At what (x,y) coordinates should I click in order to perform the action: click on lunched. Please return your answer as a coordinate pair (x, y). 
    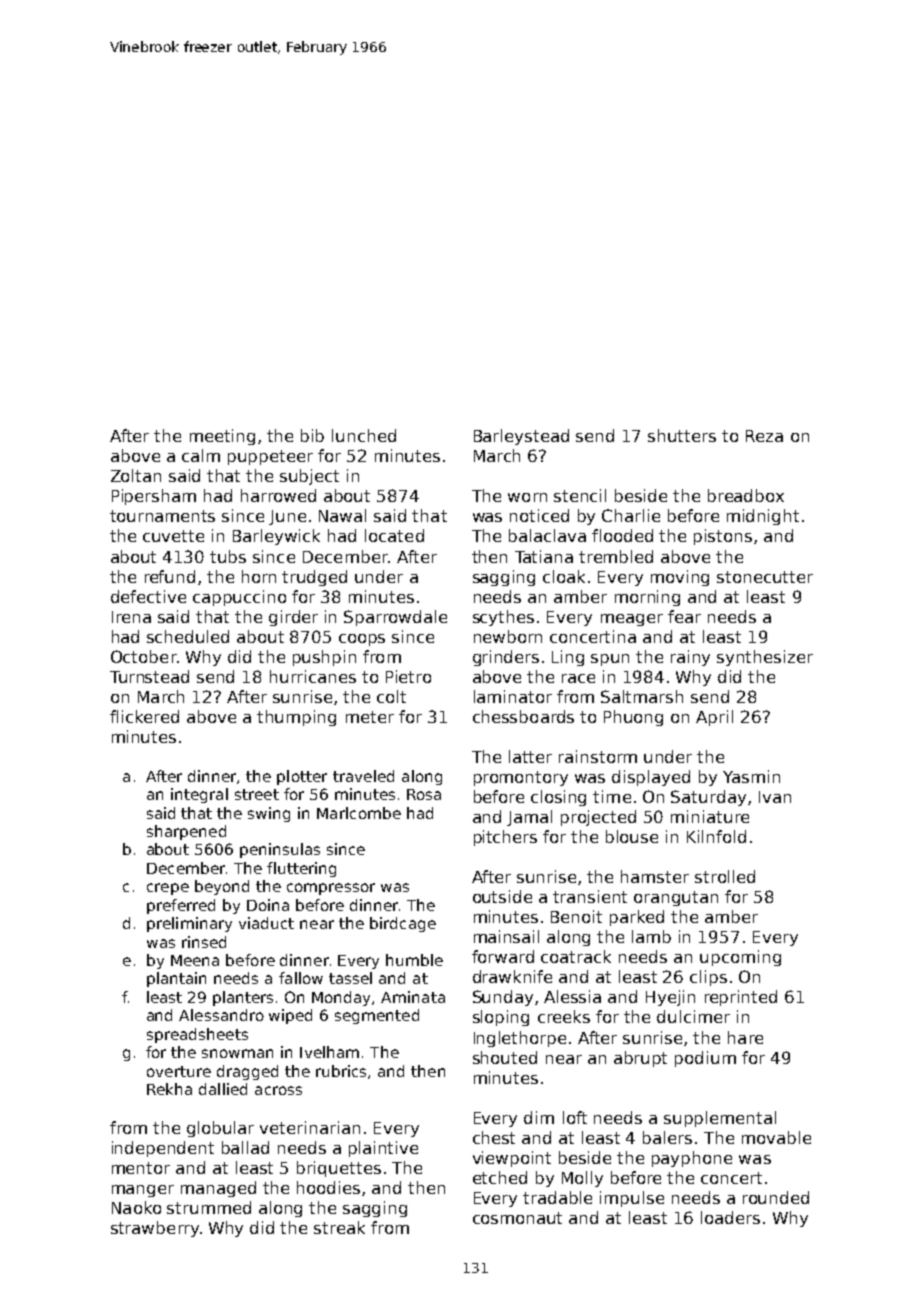
    Looking at the image, I should click on (364, 435).
